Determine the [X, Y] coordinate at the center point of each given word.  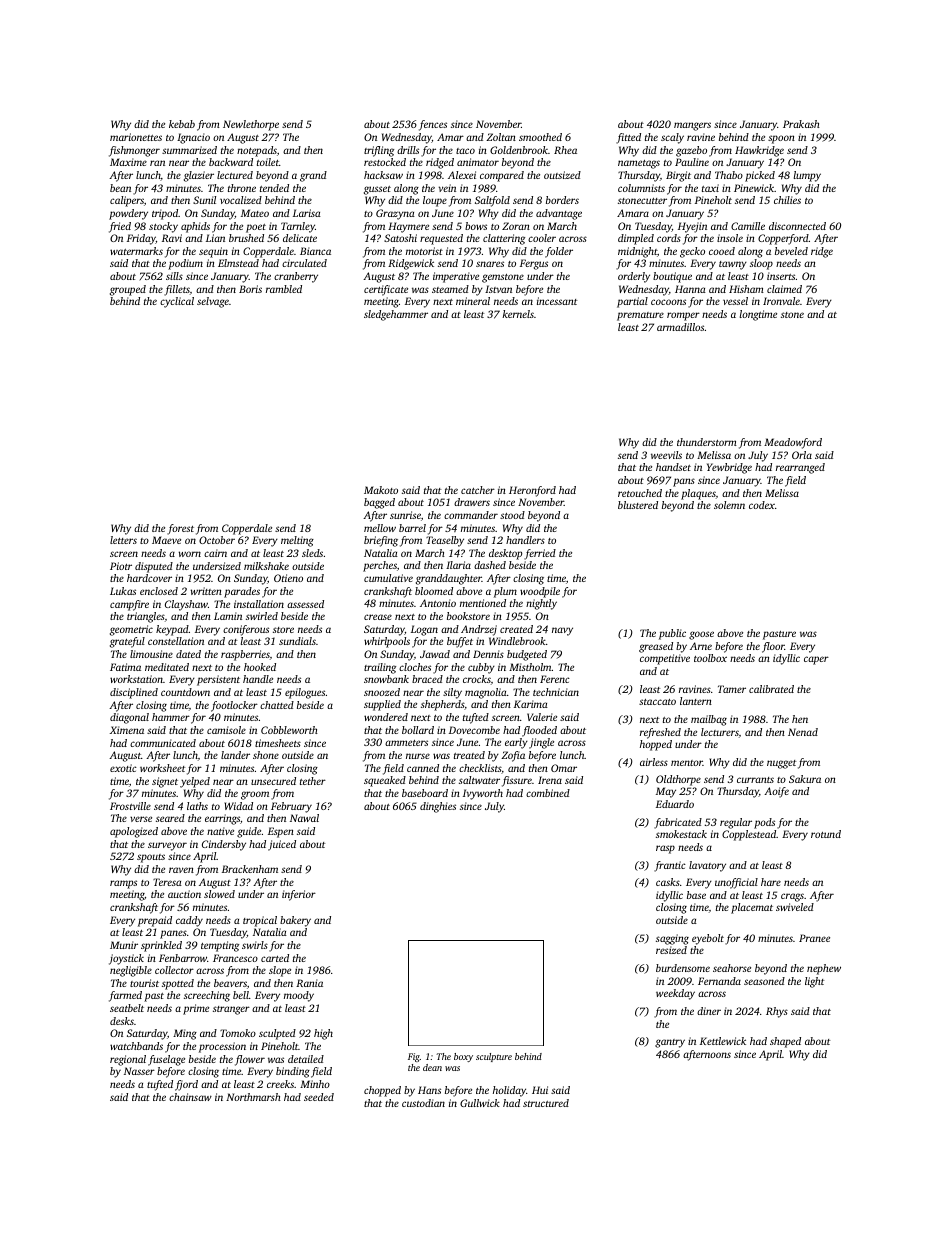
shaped [785, 1042]
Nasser [139, 1071]
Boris [250, 289]
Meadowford [793, 443]
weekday [675, 994]
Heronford [532, 491]
